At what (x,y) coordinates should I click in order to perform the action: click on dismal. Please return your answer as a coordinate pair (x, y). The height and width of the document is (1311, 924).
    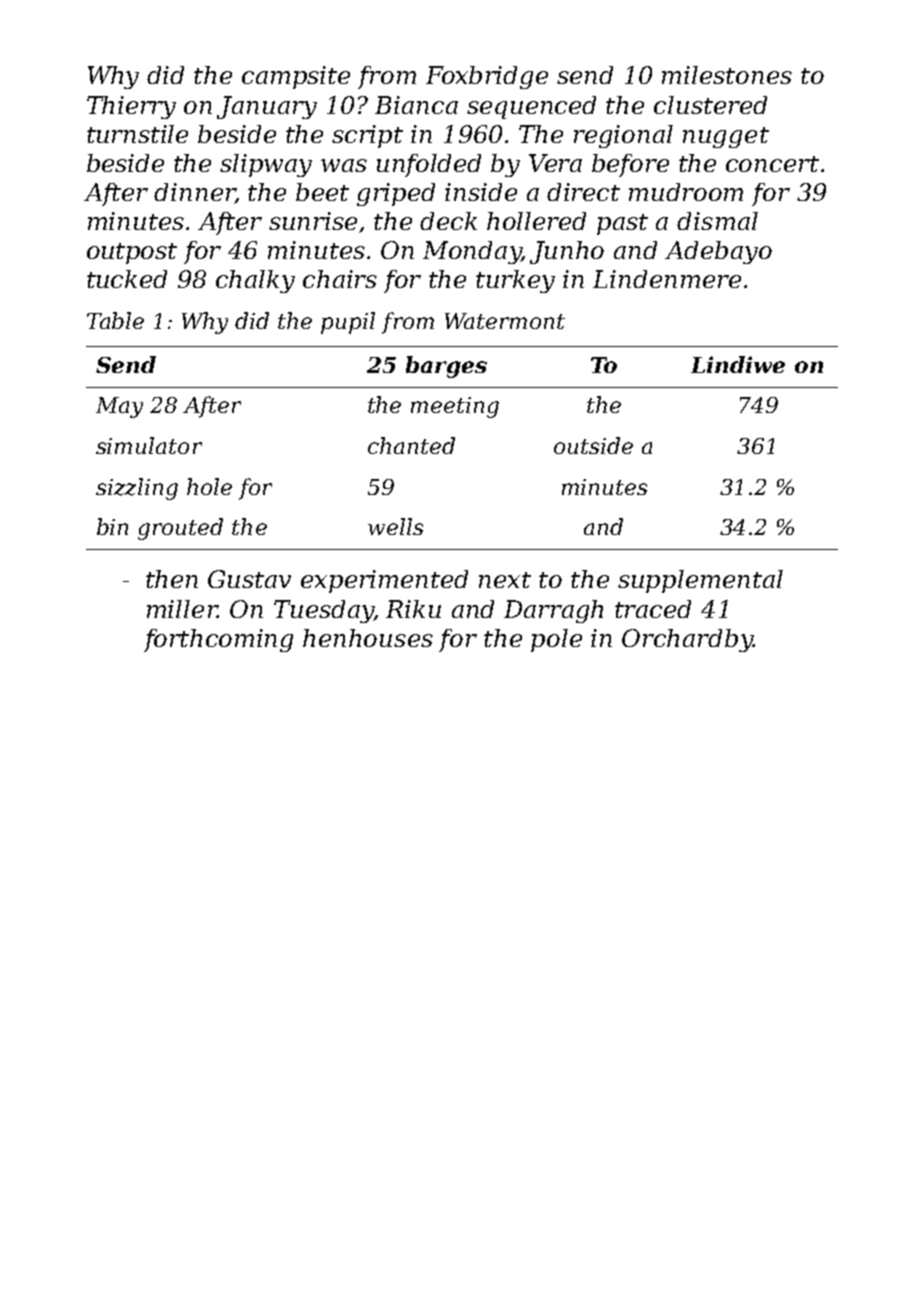
    Looking at the image, I should click on (717, 221).
